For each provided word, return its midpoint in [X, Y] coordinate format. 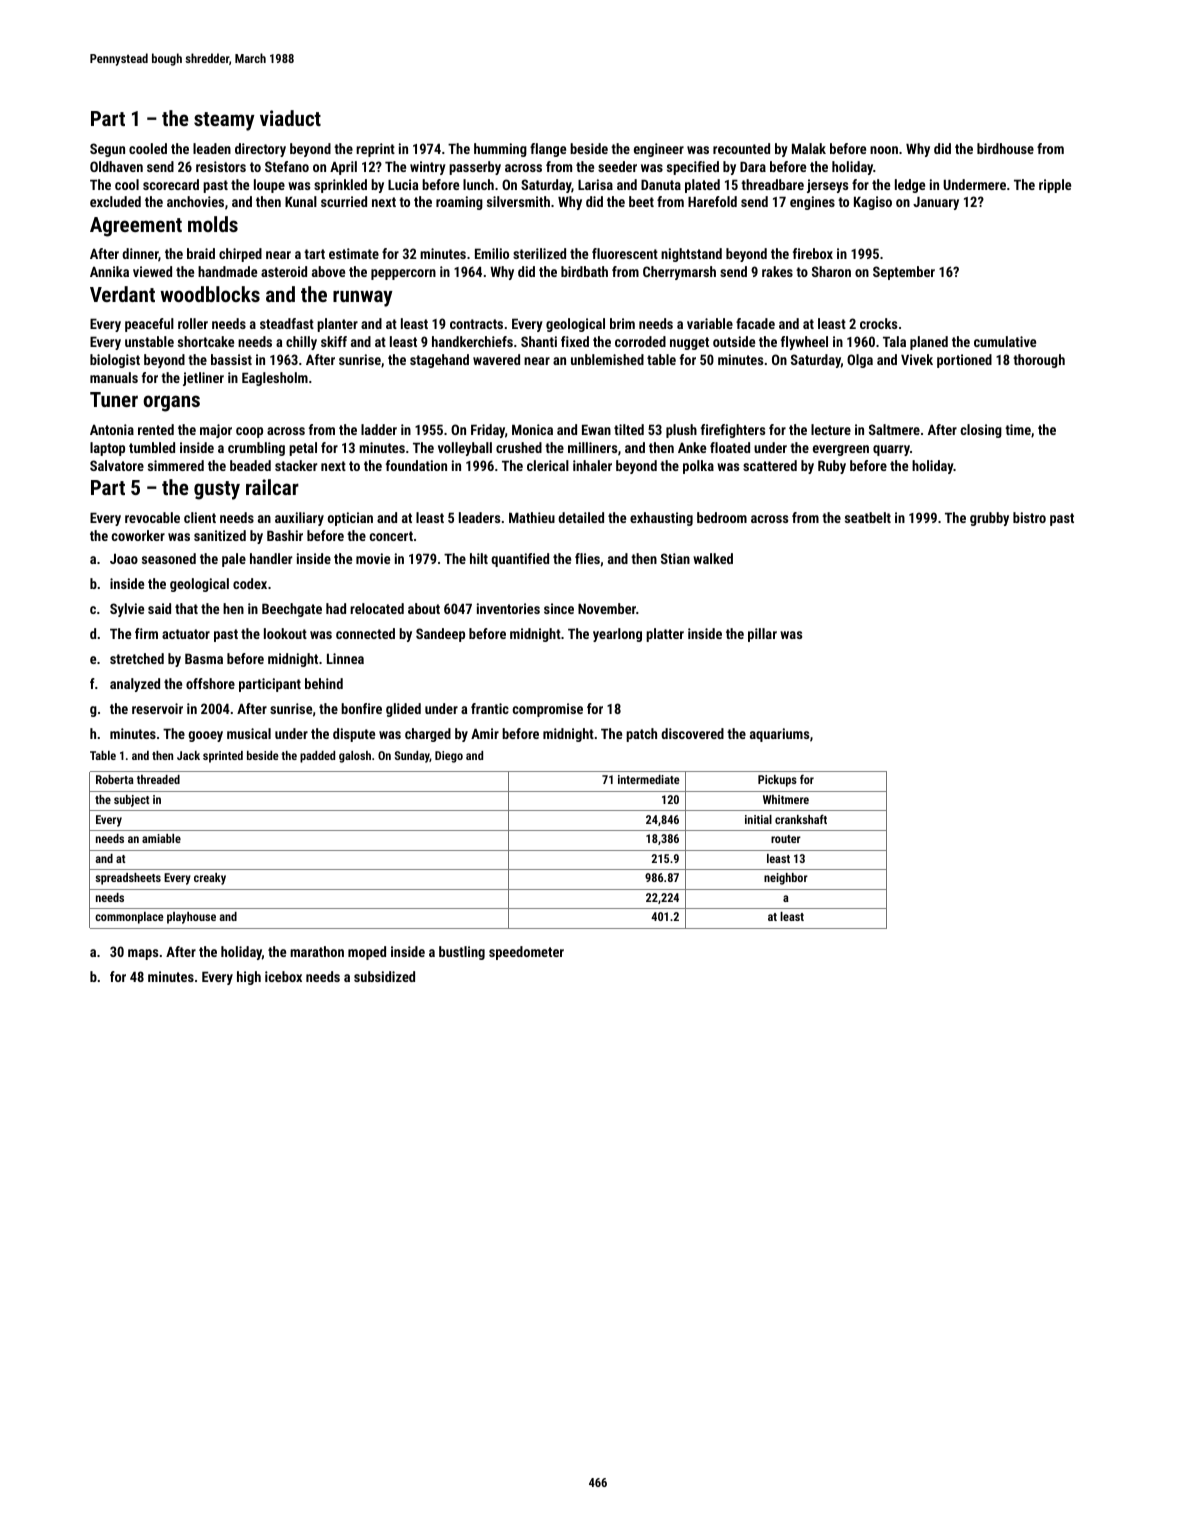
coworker [138, 535]
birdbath [584, 271]
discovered [692, 733]
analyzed [135, 685]
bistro [1029, 517]
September [904, 273]
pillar [762, 635]
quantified [520, 560]
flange [548, 150]
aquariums [779, 735]
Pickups [777, 781]
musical [249, 733]
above [328, 271]
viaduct [290, 118]
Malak [809, 148]
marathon [317, 951]
